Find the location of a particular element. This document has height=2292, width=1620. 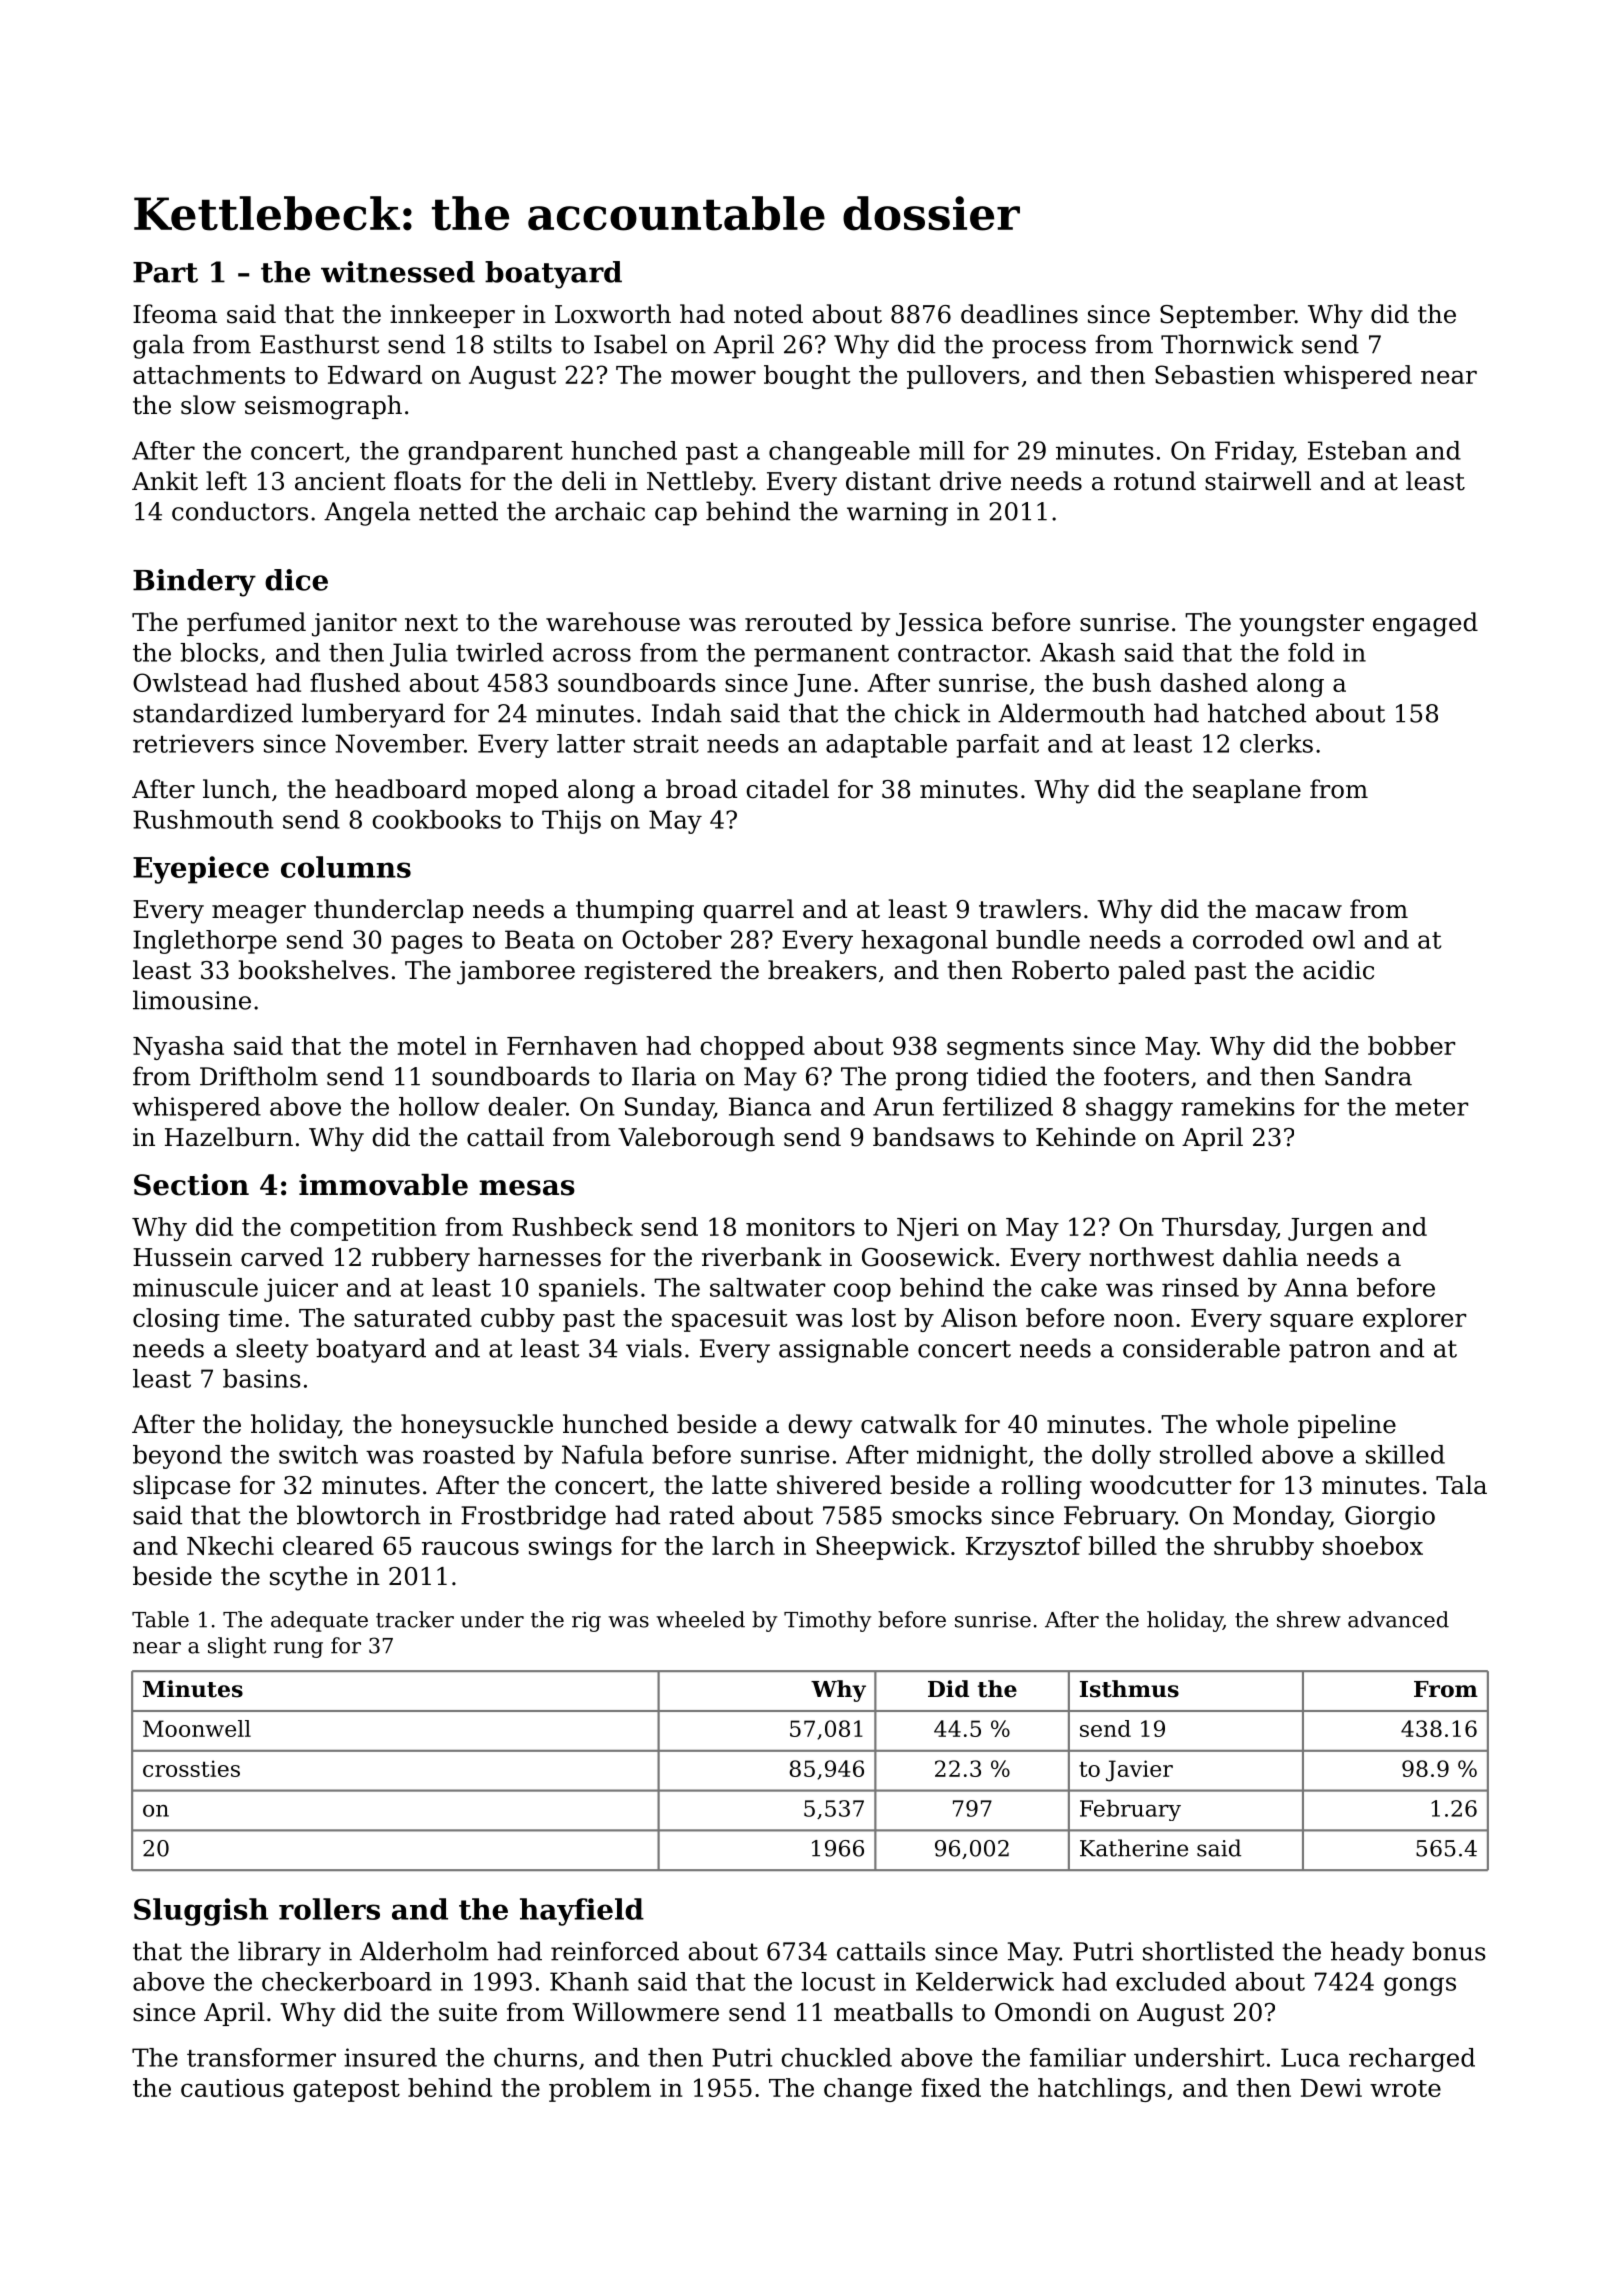

engaged is located at coordinates (1425, 624).
